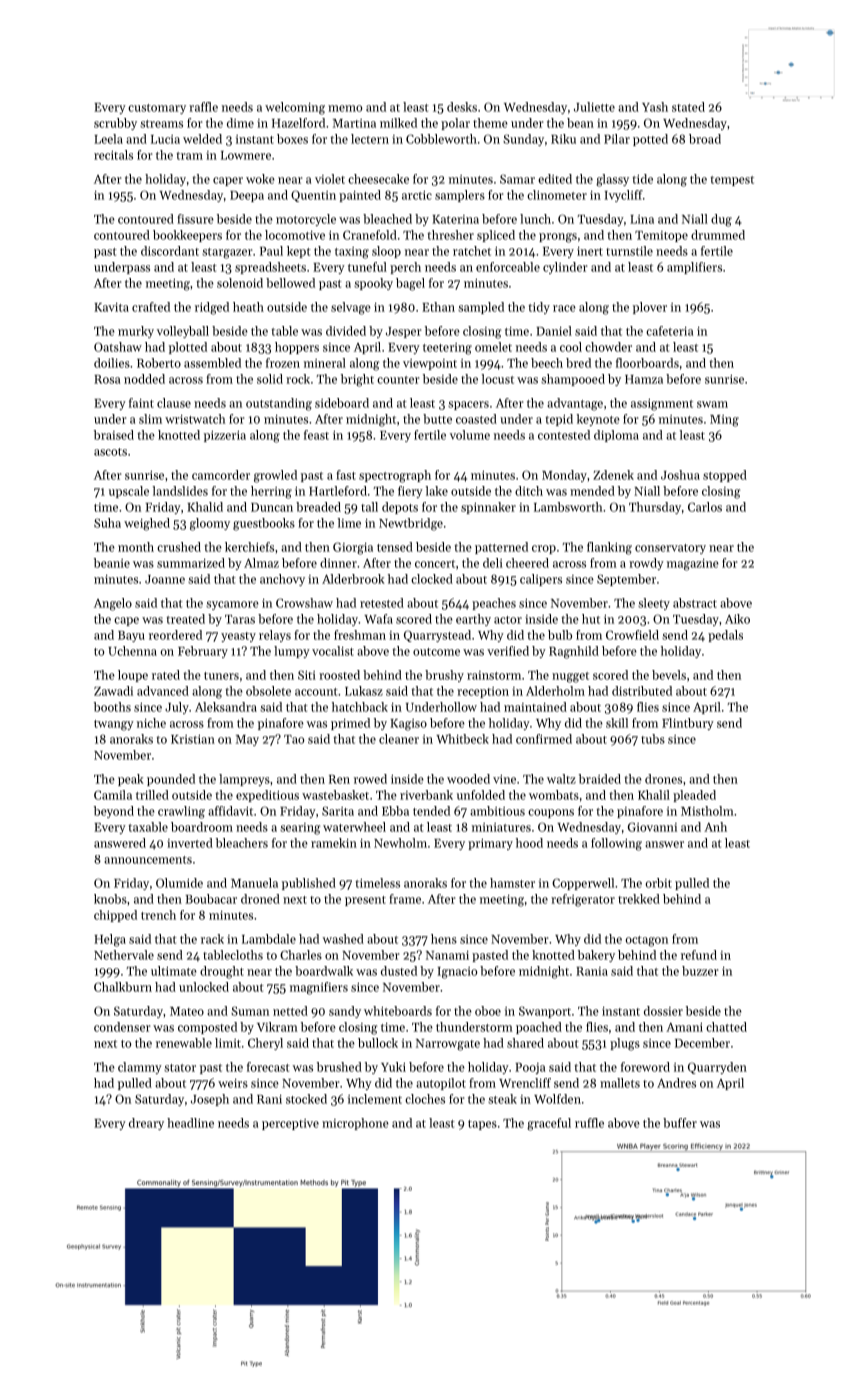  What do you see at coordinates (688, 107) in the screenshot?
I see `stated` at bounding box center [688, 107].
